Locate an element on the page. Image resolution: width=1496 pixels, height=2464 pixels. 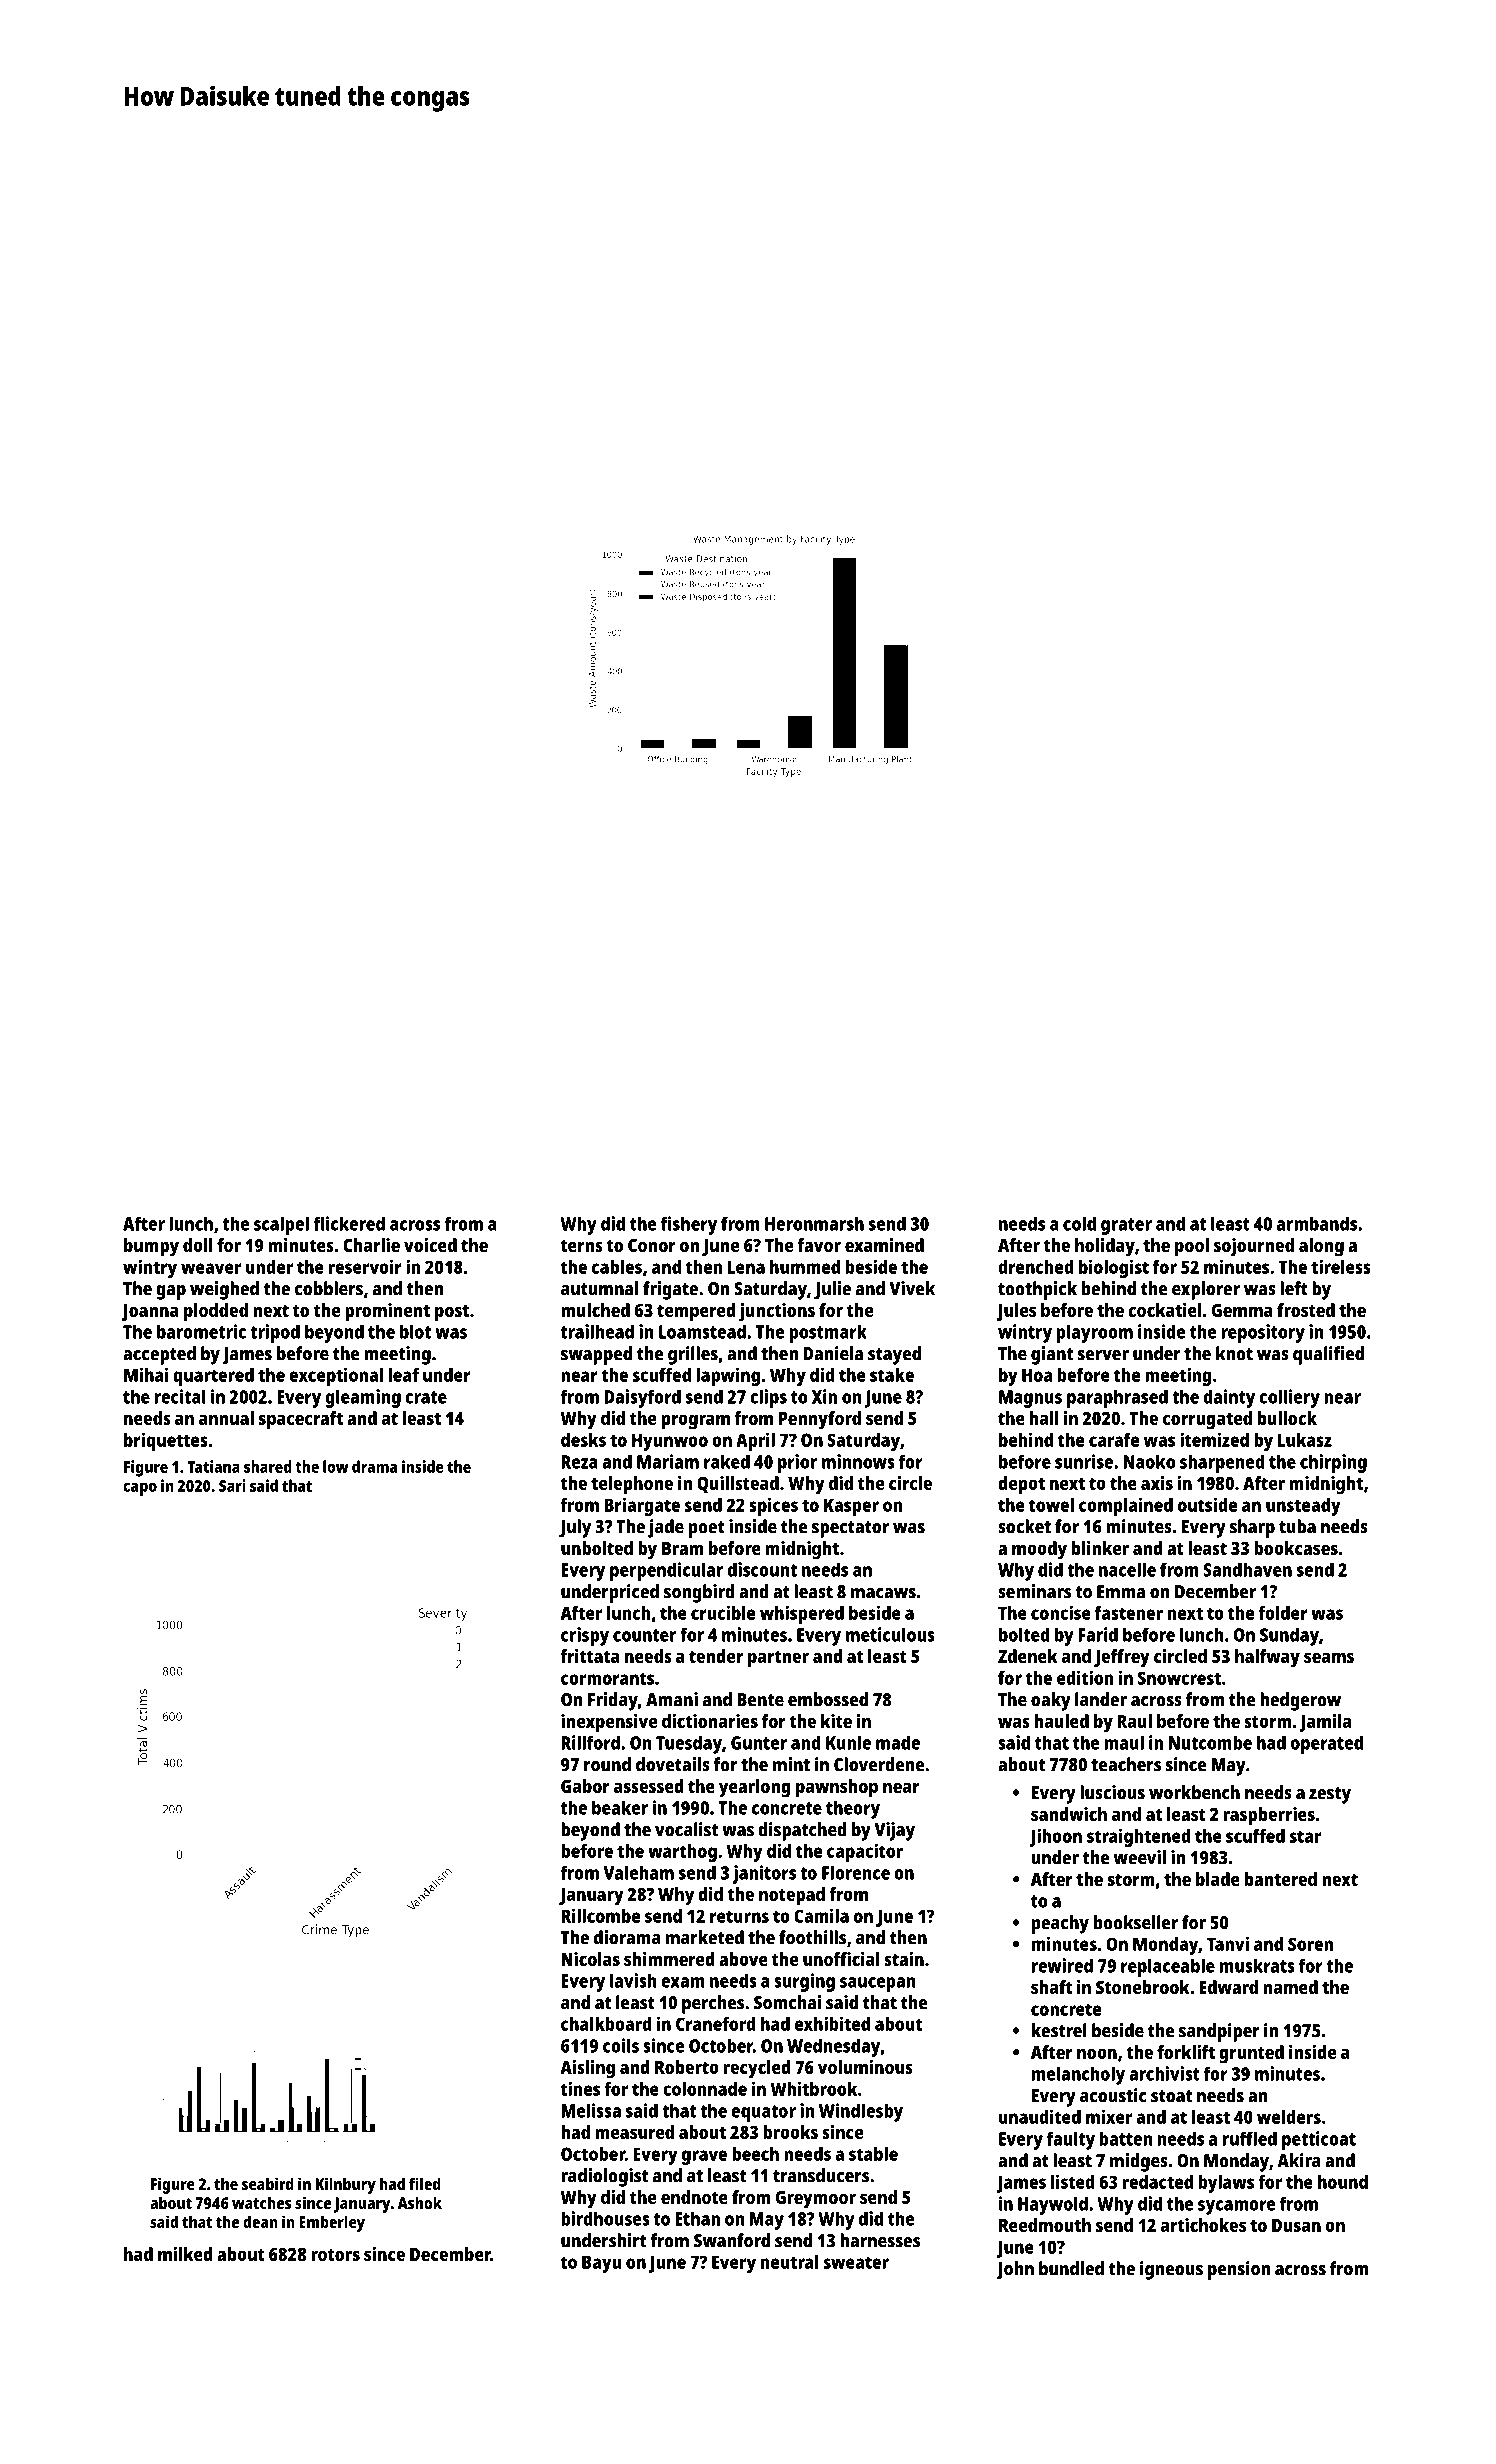
bantered is located at coordinates (1281, 1879).
